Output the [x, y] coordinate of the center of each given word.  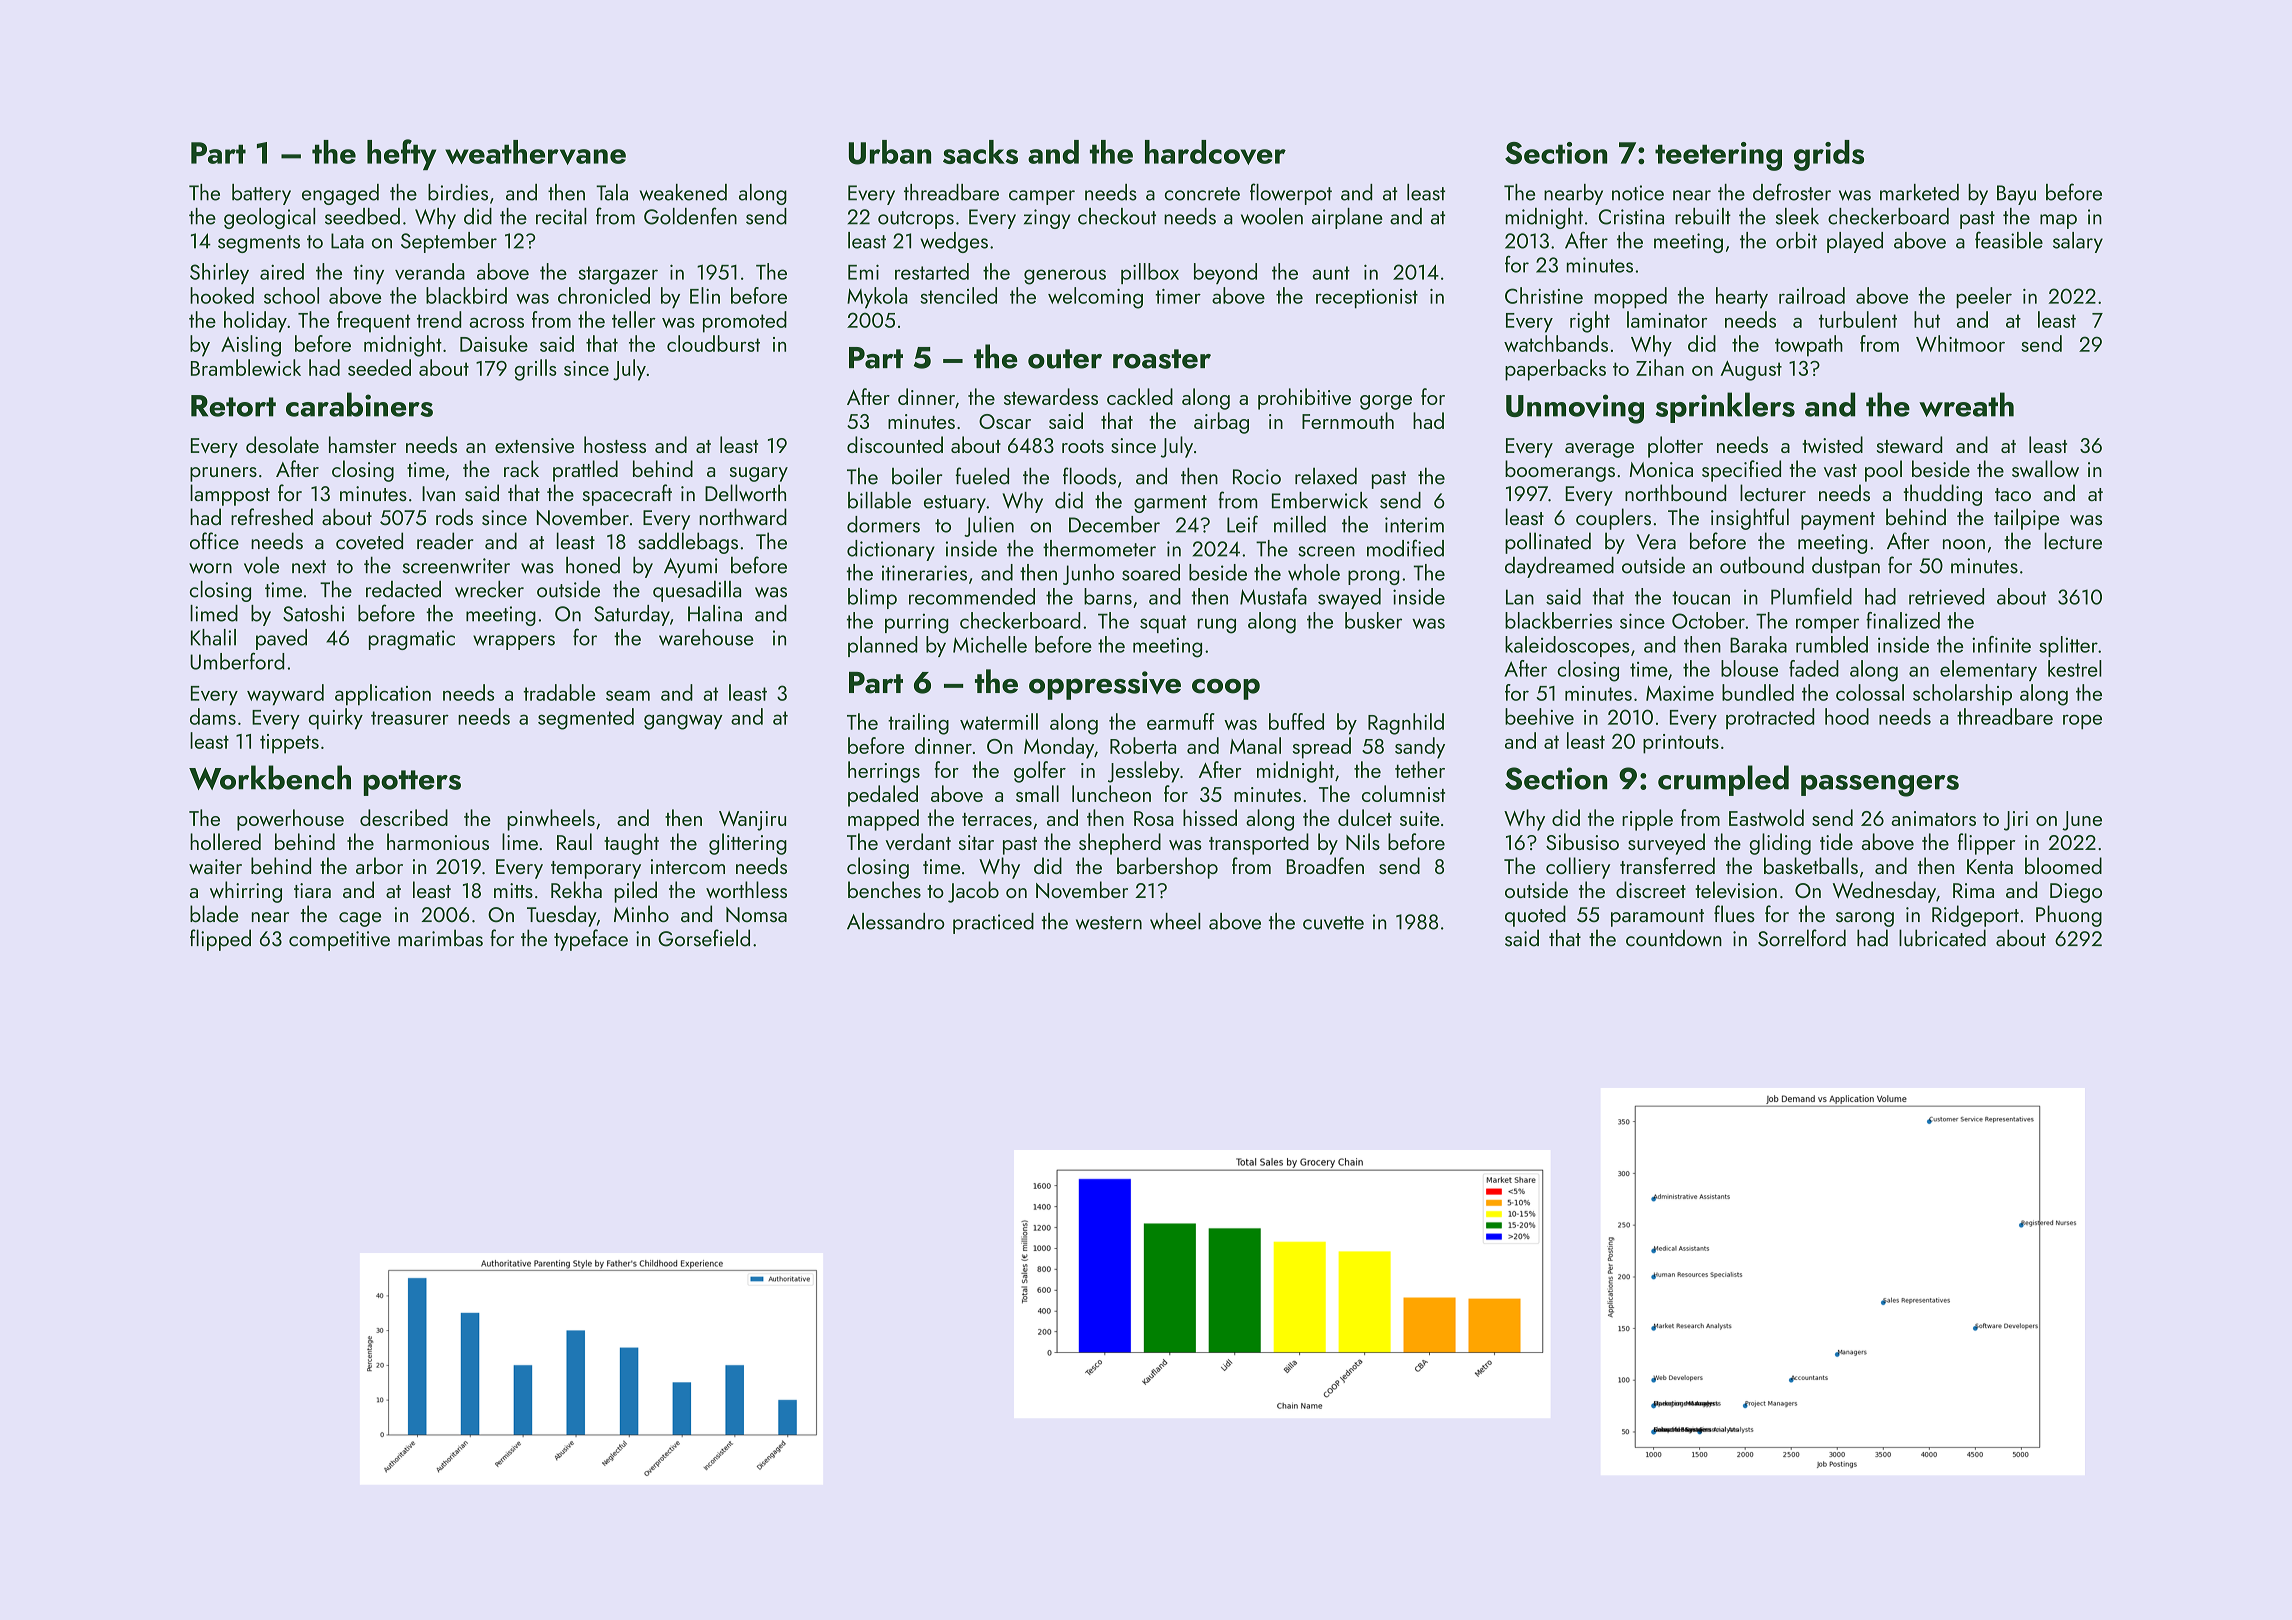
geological [269, 218]
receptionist [1367, 299]
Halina [715, 613]
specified [1741, 471]
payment [1838, 521]
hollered [225, 841]
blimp [872, 598]
